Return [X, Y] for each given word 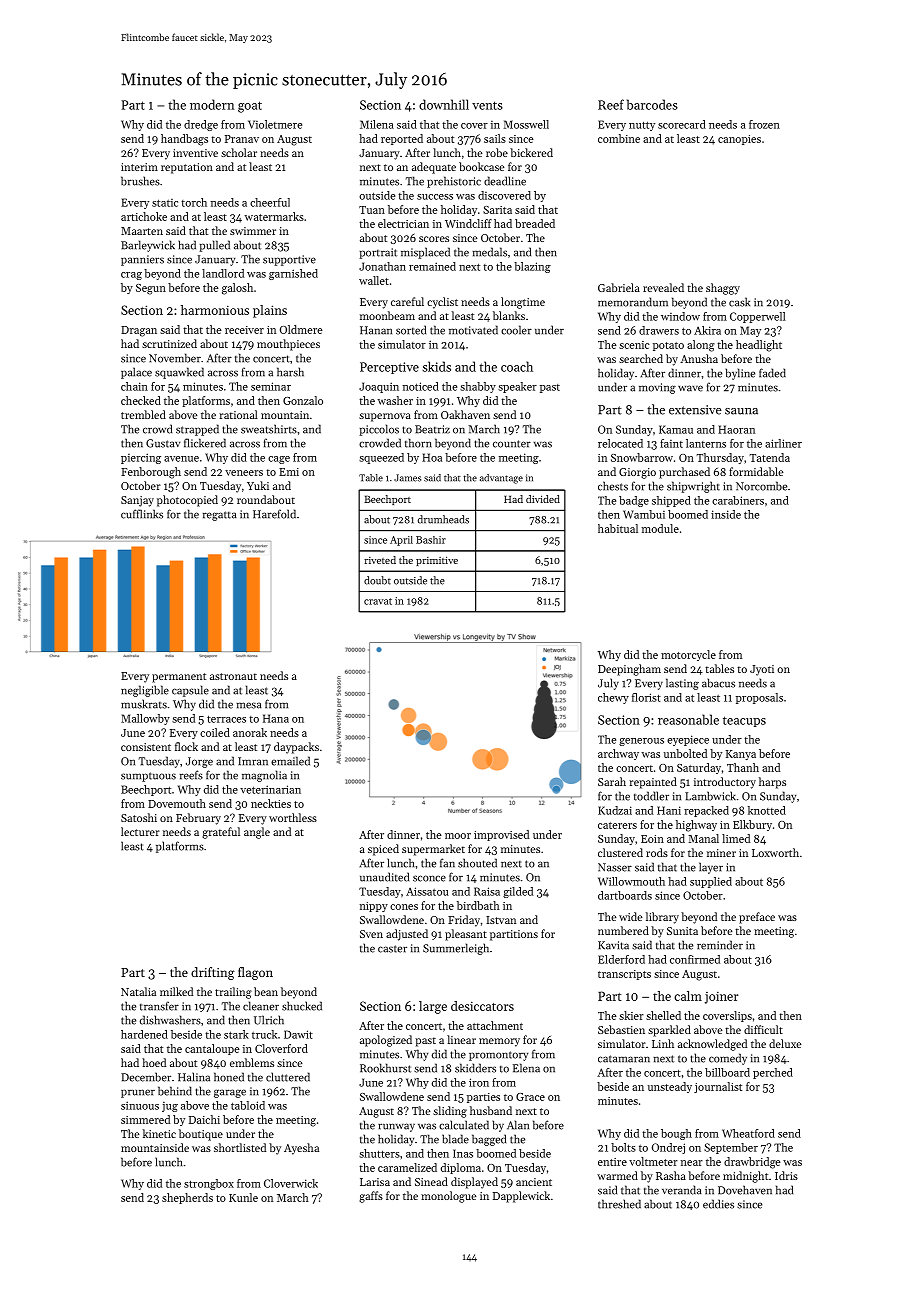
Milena [377, 124]
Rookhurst [385, 1068]
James [407, 478]
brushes [140, 181]
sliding [450, 1112]
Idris [786, 1175]
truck [264, 1034]
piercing [141, 458]
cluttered [288, 1077]
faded [772, 373]
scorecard [682, 124]
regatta [219, 516]
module [660, 528]
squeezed [381, 458]
